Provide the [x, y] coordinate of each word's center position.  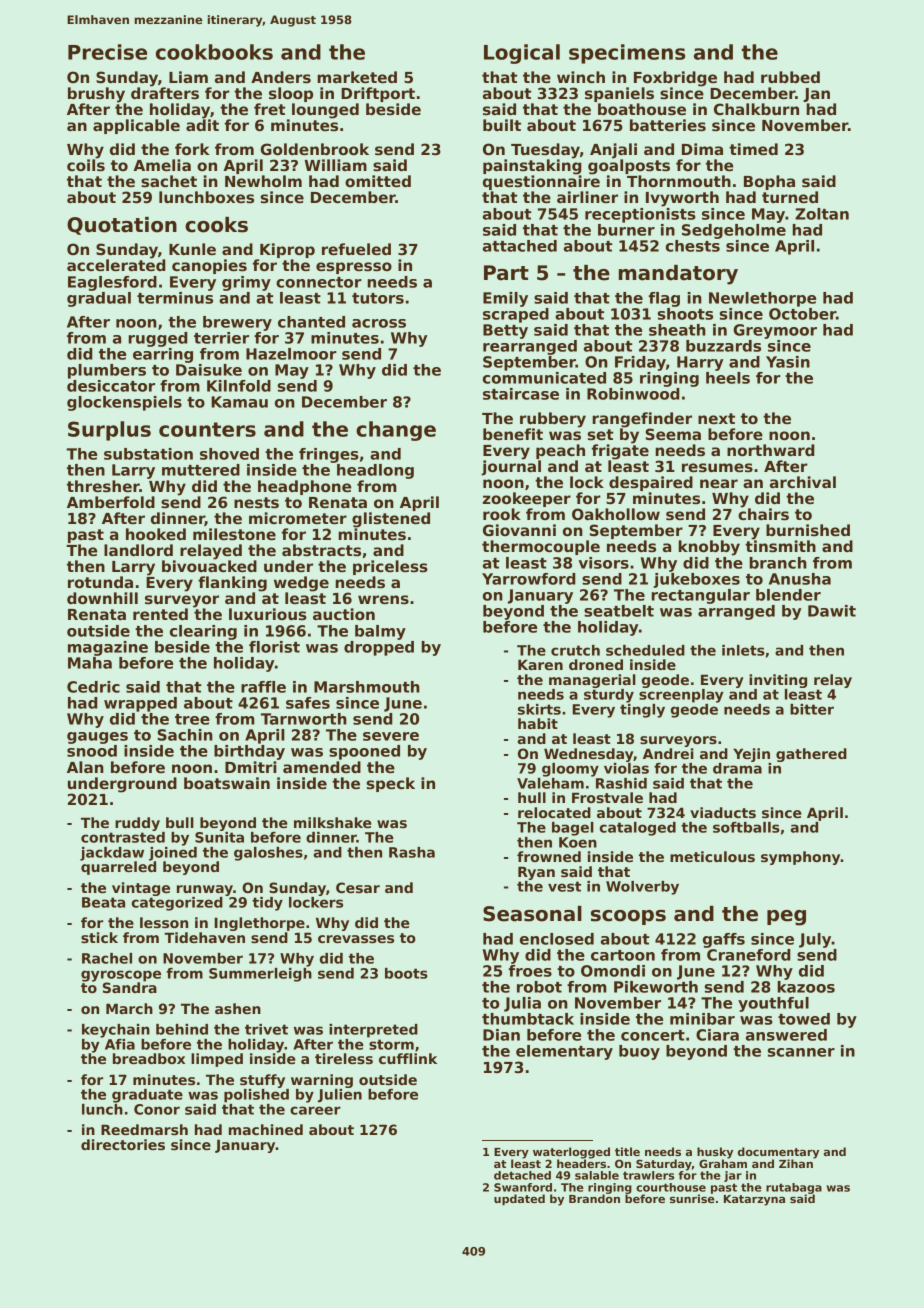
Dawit [832, 611]
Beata [103, 902]
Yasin [788, 362]
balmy [380, 632]
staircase [521, 394]
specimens [627, 54]
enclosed [557, 939]
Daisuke [209, 370]
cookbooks [214, 52]
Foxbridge [675, 79]
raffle [263, 687]
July [815, 940]
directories [123, 1144]
